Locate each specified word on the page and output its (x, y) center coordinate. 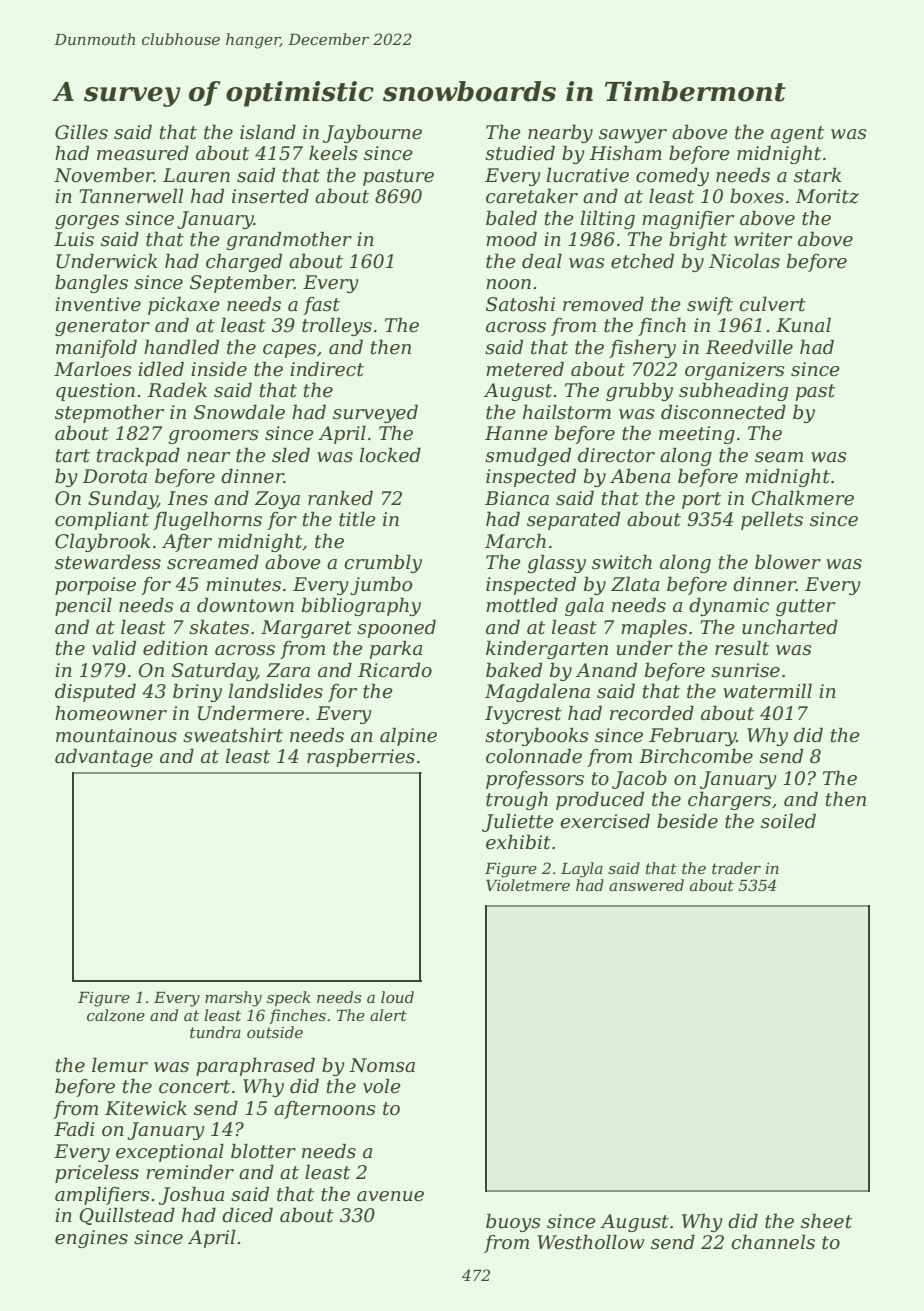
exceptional (170, 1152)
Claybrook (103, 542)
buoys (513, 1222)
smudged (528, 456)
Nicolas (744, 261)
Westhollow (591, 1242)
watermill (767, 691)
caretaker (532, 196)
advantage (104, 757)
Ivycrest (523, 715)
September (242, 283)
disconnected (723, 412)
